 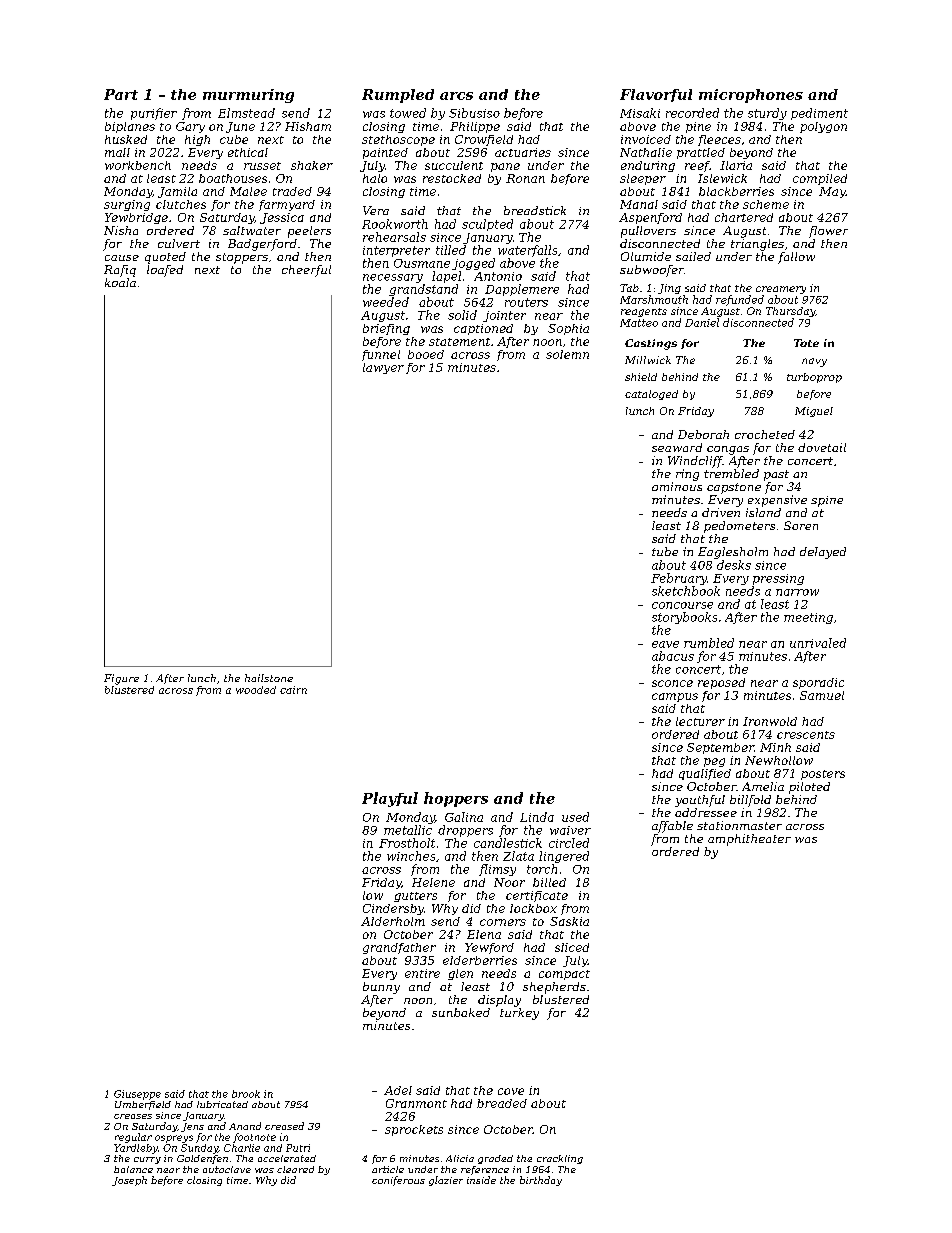 What do you see at coordinates (522, 290) in the screenshot?
I see `Dapplemere` at bounding box center [522, 290].
